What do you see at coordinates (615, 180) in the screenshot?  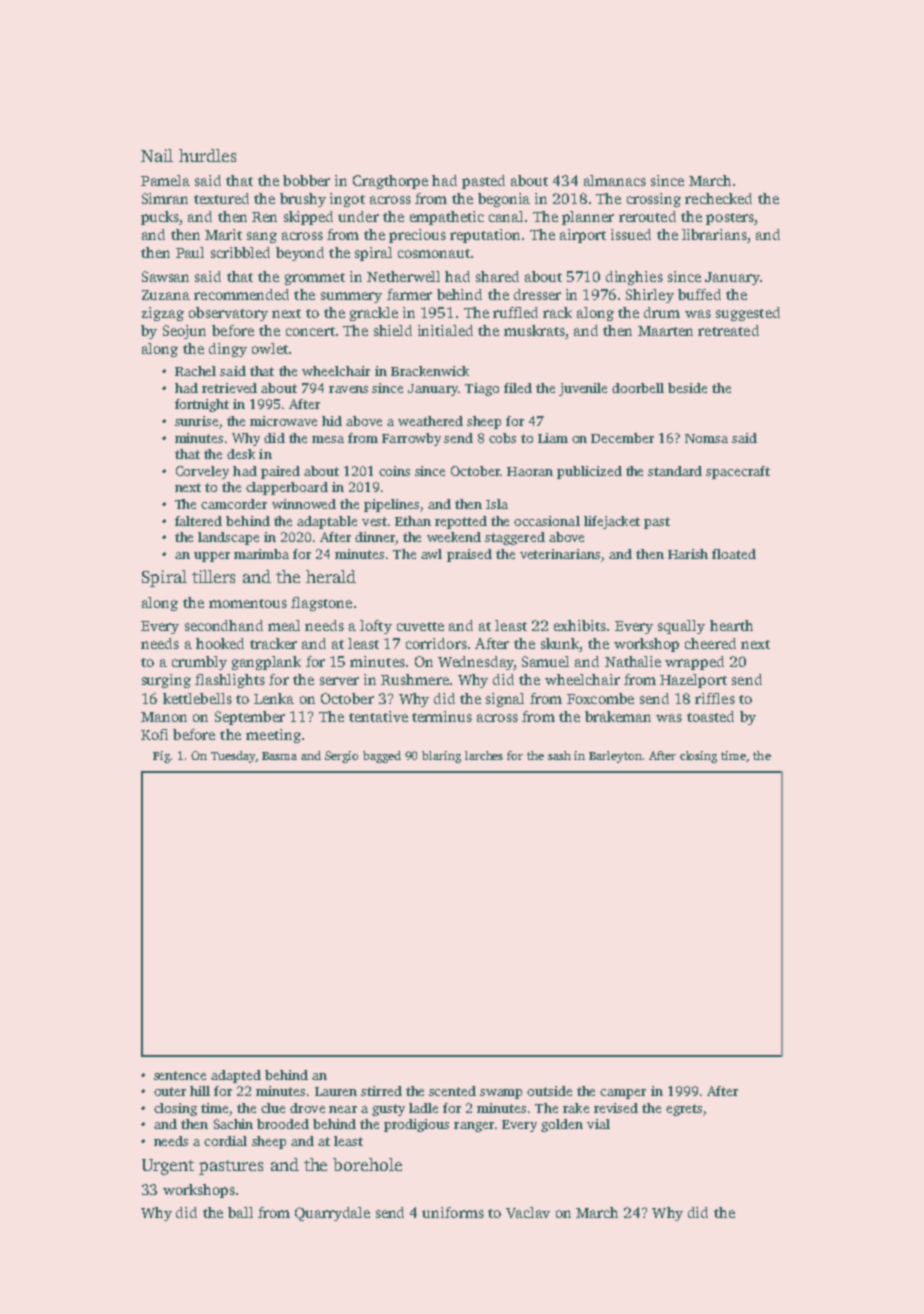 I see `almanacs` at bounding box center [615, 180].
